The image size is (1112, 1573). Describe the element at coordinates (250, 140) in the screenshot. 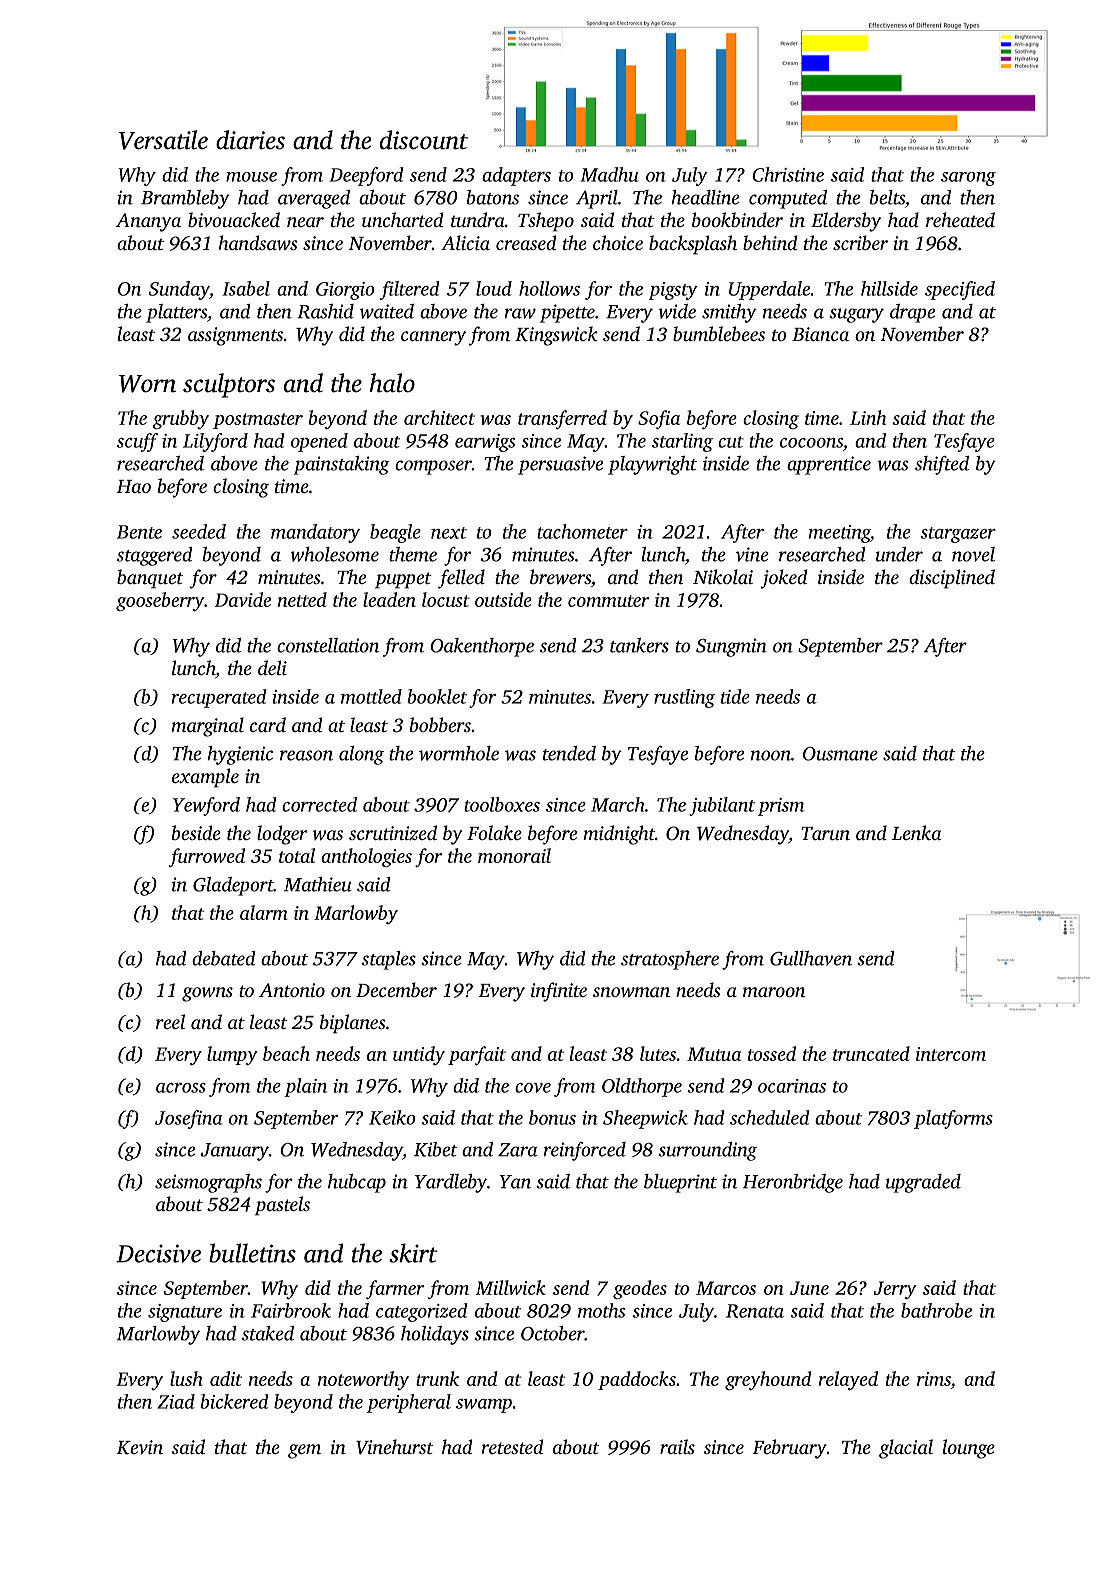

I see `diaries` at that location.
